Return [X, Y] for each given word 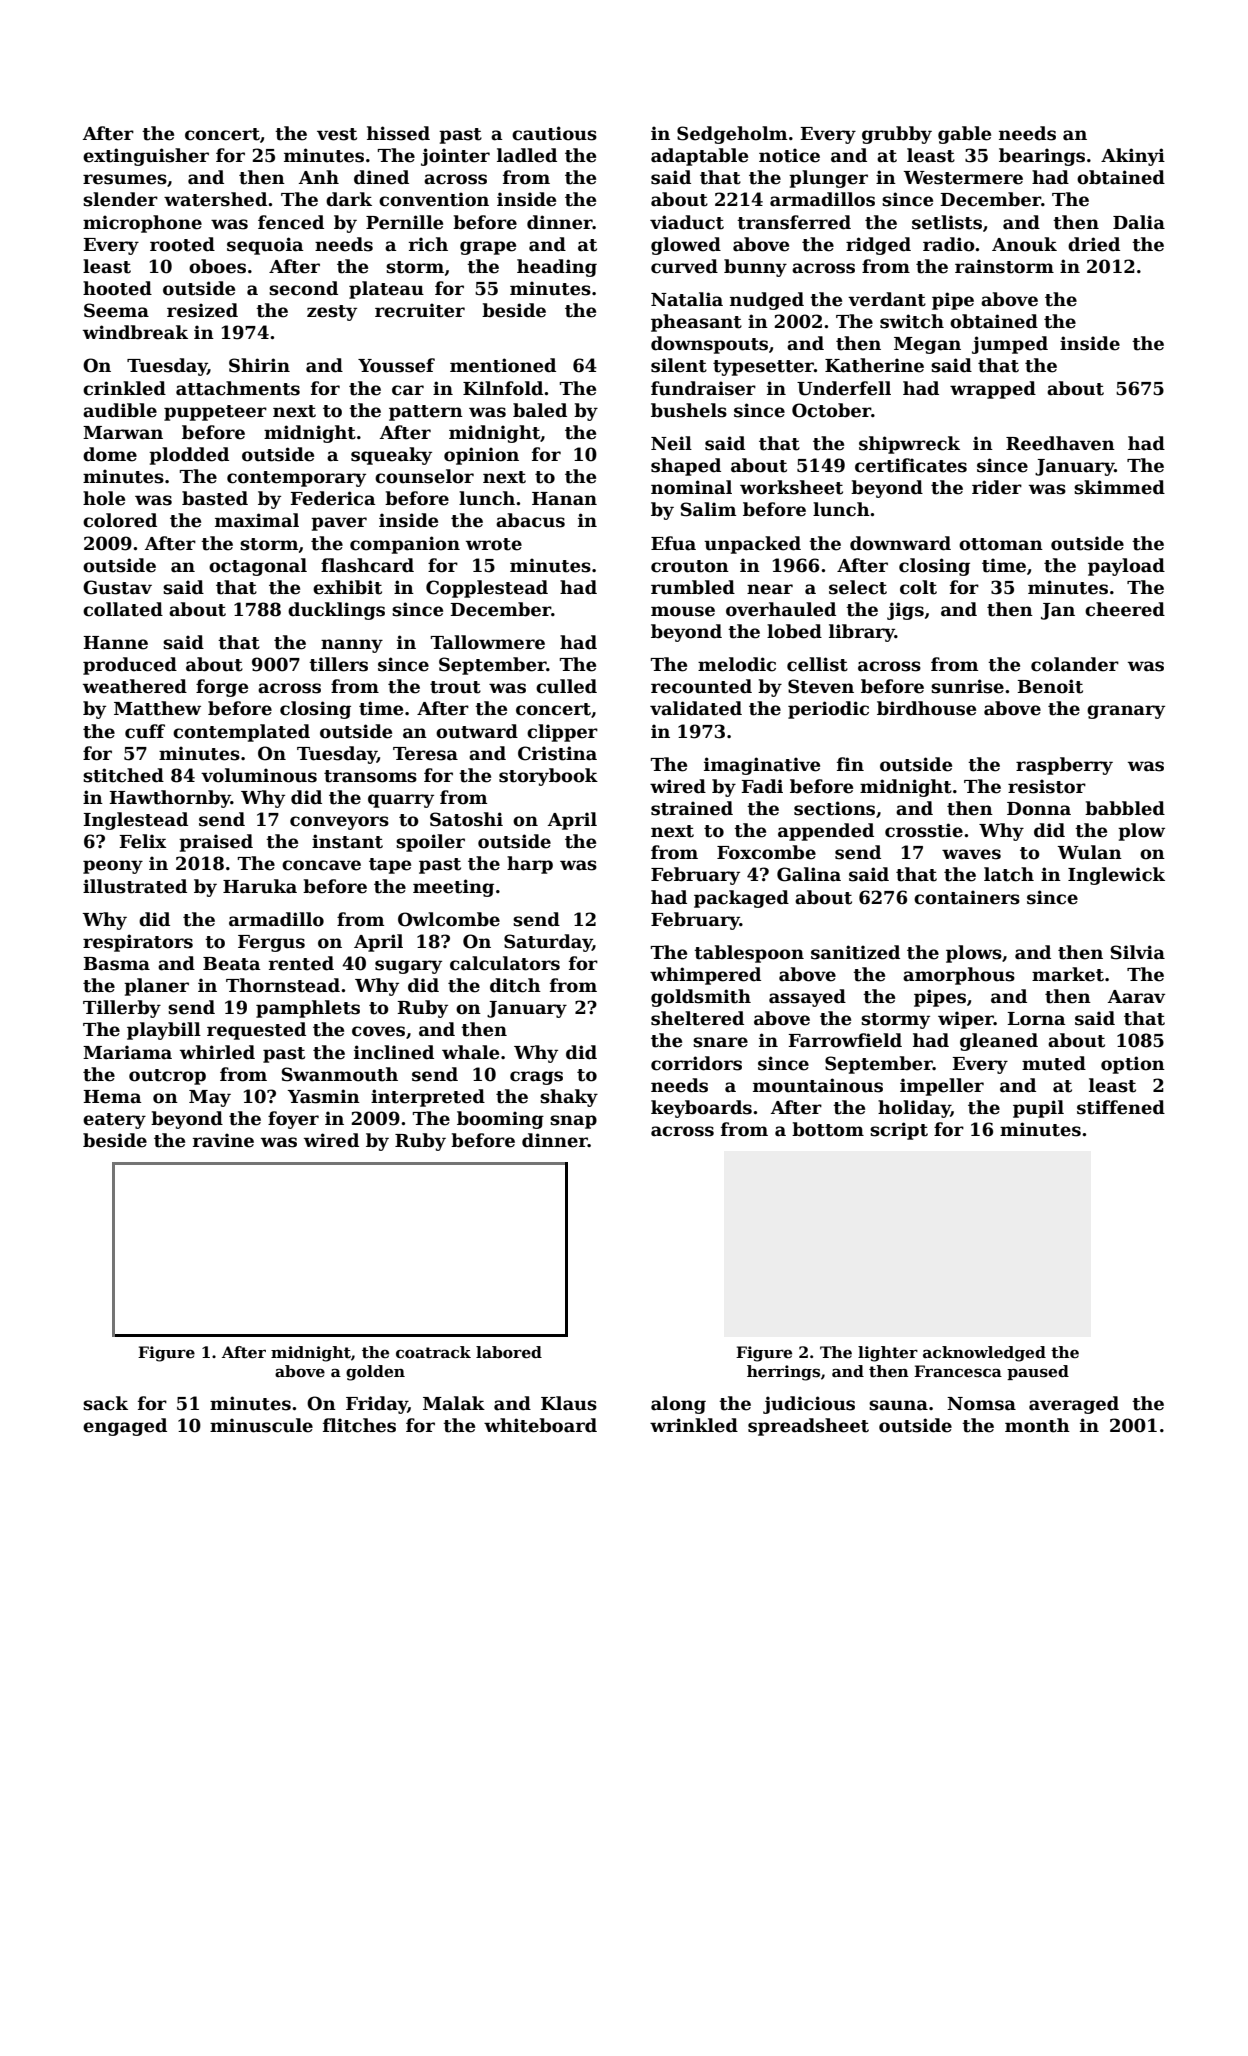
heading [557, 268]
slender [120, 199]
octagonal [258, 567]
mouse [683, 611]
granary [1126, 712]
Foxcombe [766, 852]
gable [964, 135]
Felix [142, 841]
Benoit [1050, 686]
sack [105, 1403]
